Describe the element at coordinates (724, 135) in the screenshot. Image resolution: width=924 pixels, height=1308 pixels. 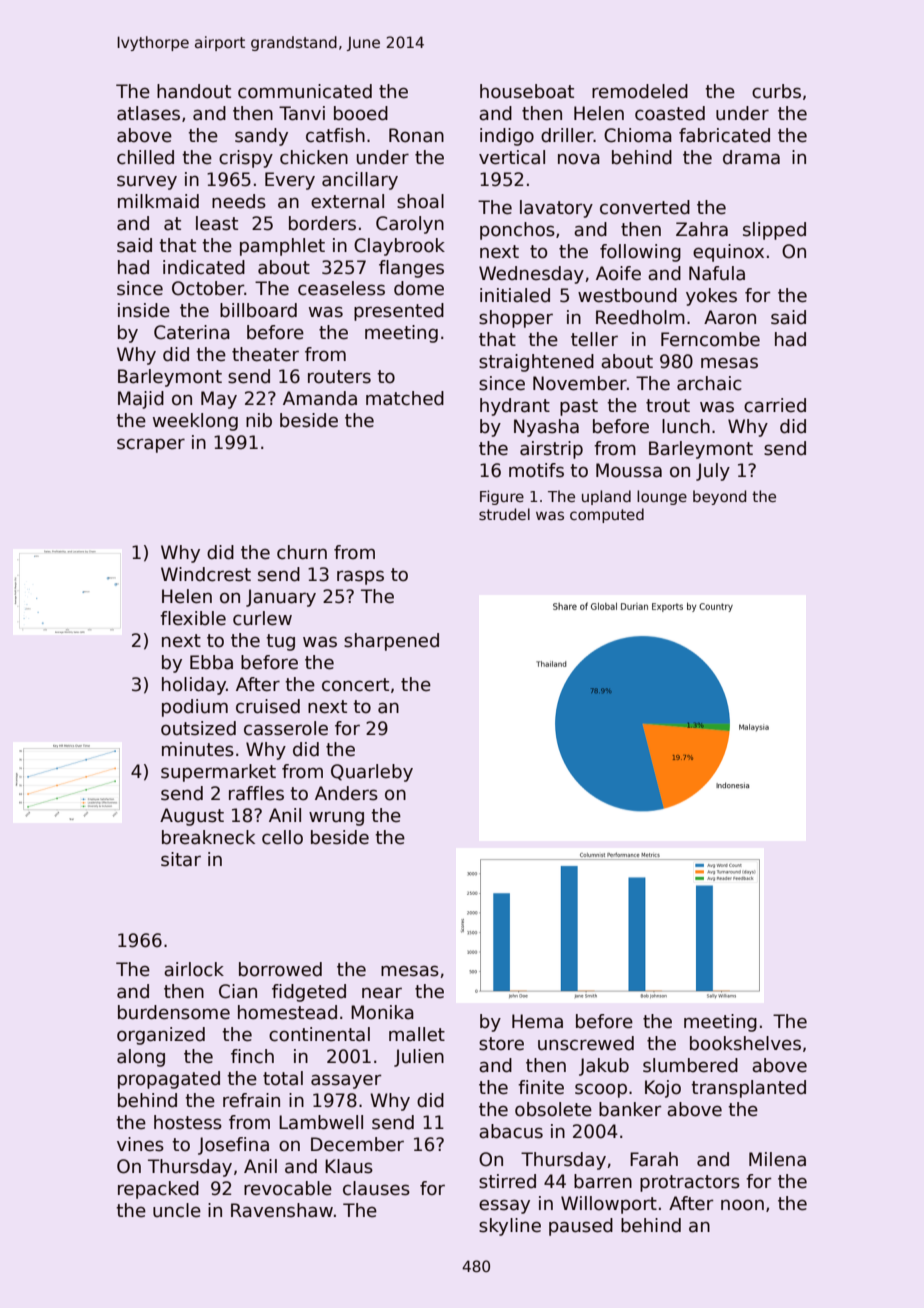
I see `fabricated` at that location.
